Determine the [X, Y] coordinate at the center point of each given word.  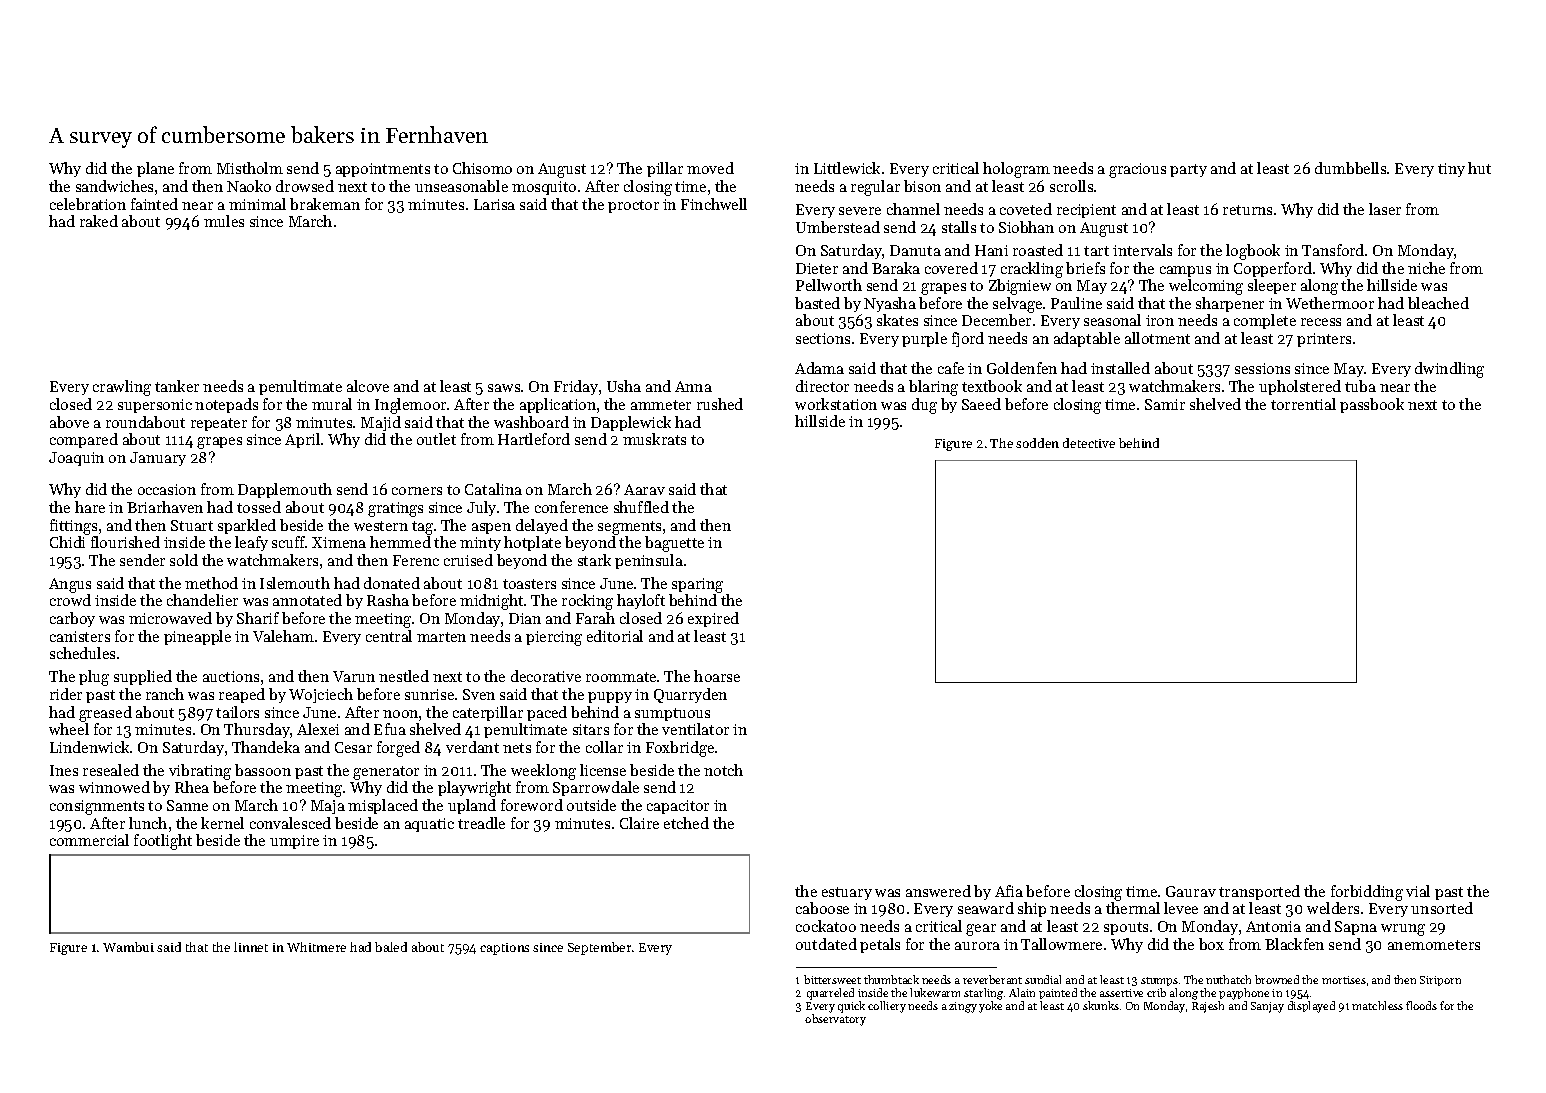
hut [1479, 168]
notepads [226, 405]
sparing [697, 585]
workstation [836, 404]
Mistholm [250, 168]
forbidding [1367, 893]
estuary [847, 893]
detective [1089, 443]
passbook [1372, 405]
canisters [80, 636]
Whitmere [316, 947]
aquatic [429, 825]
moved [710, 168]
